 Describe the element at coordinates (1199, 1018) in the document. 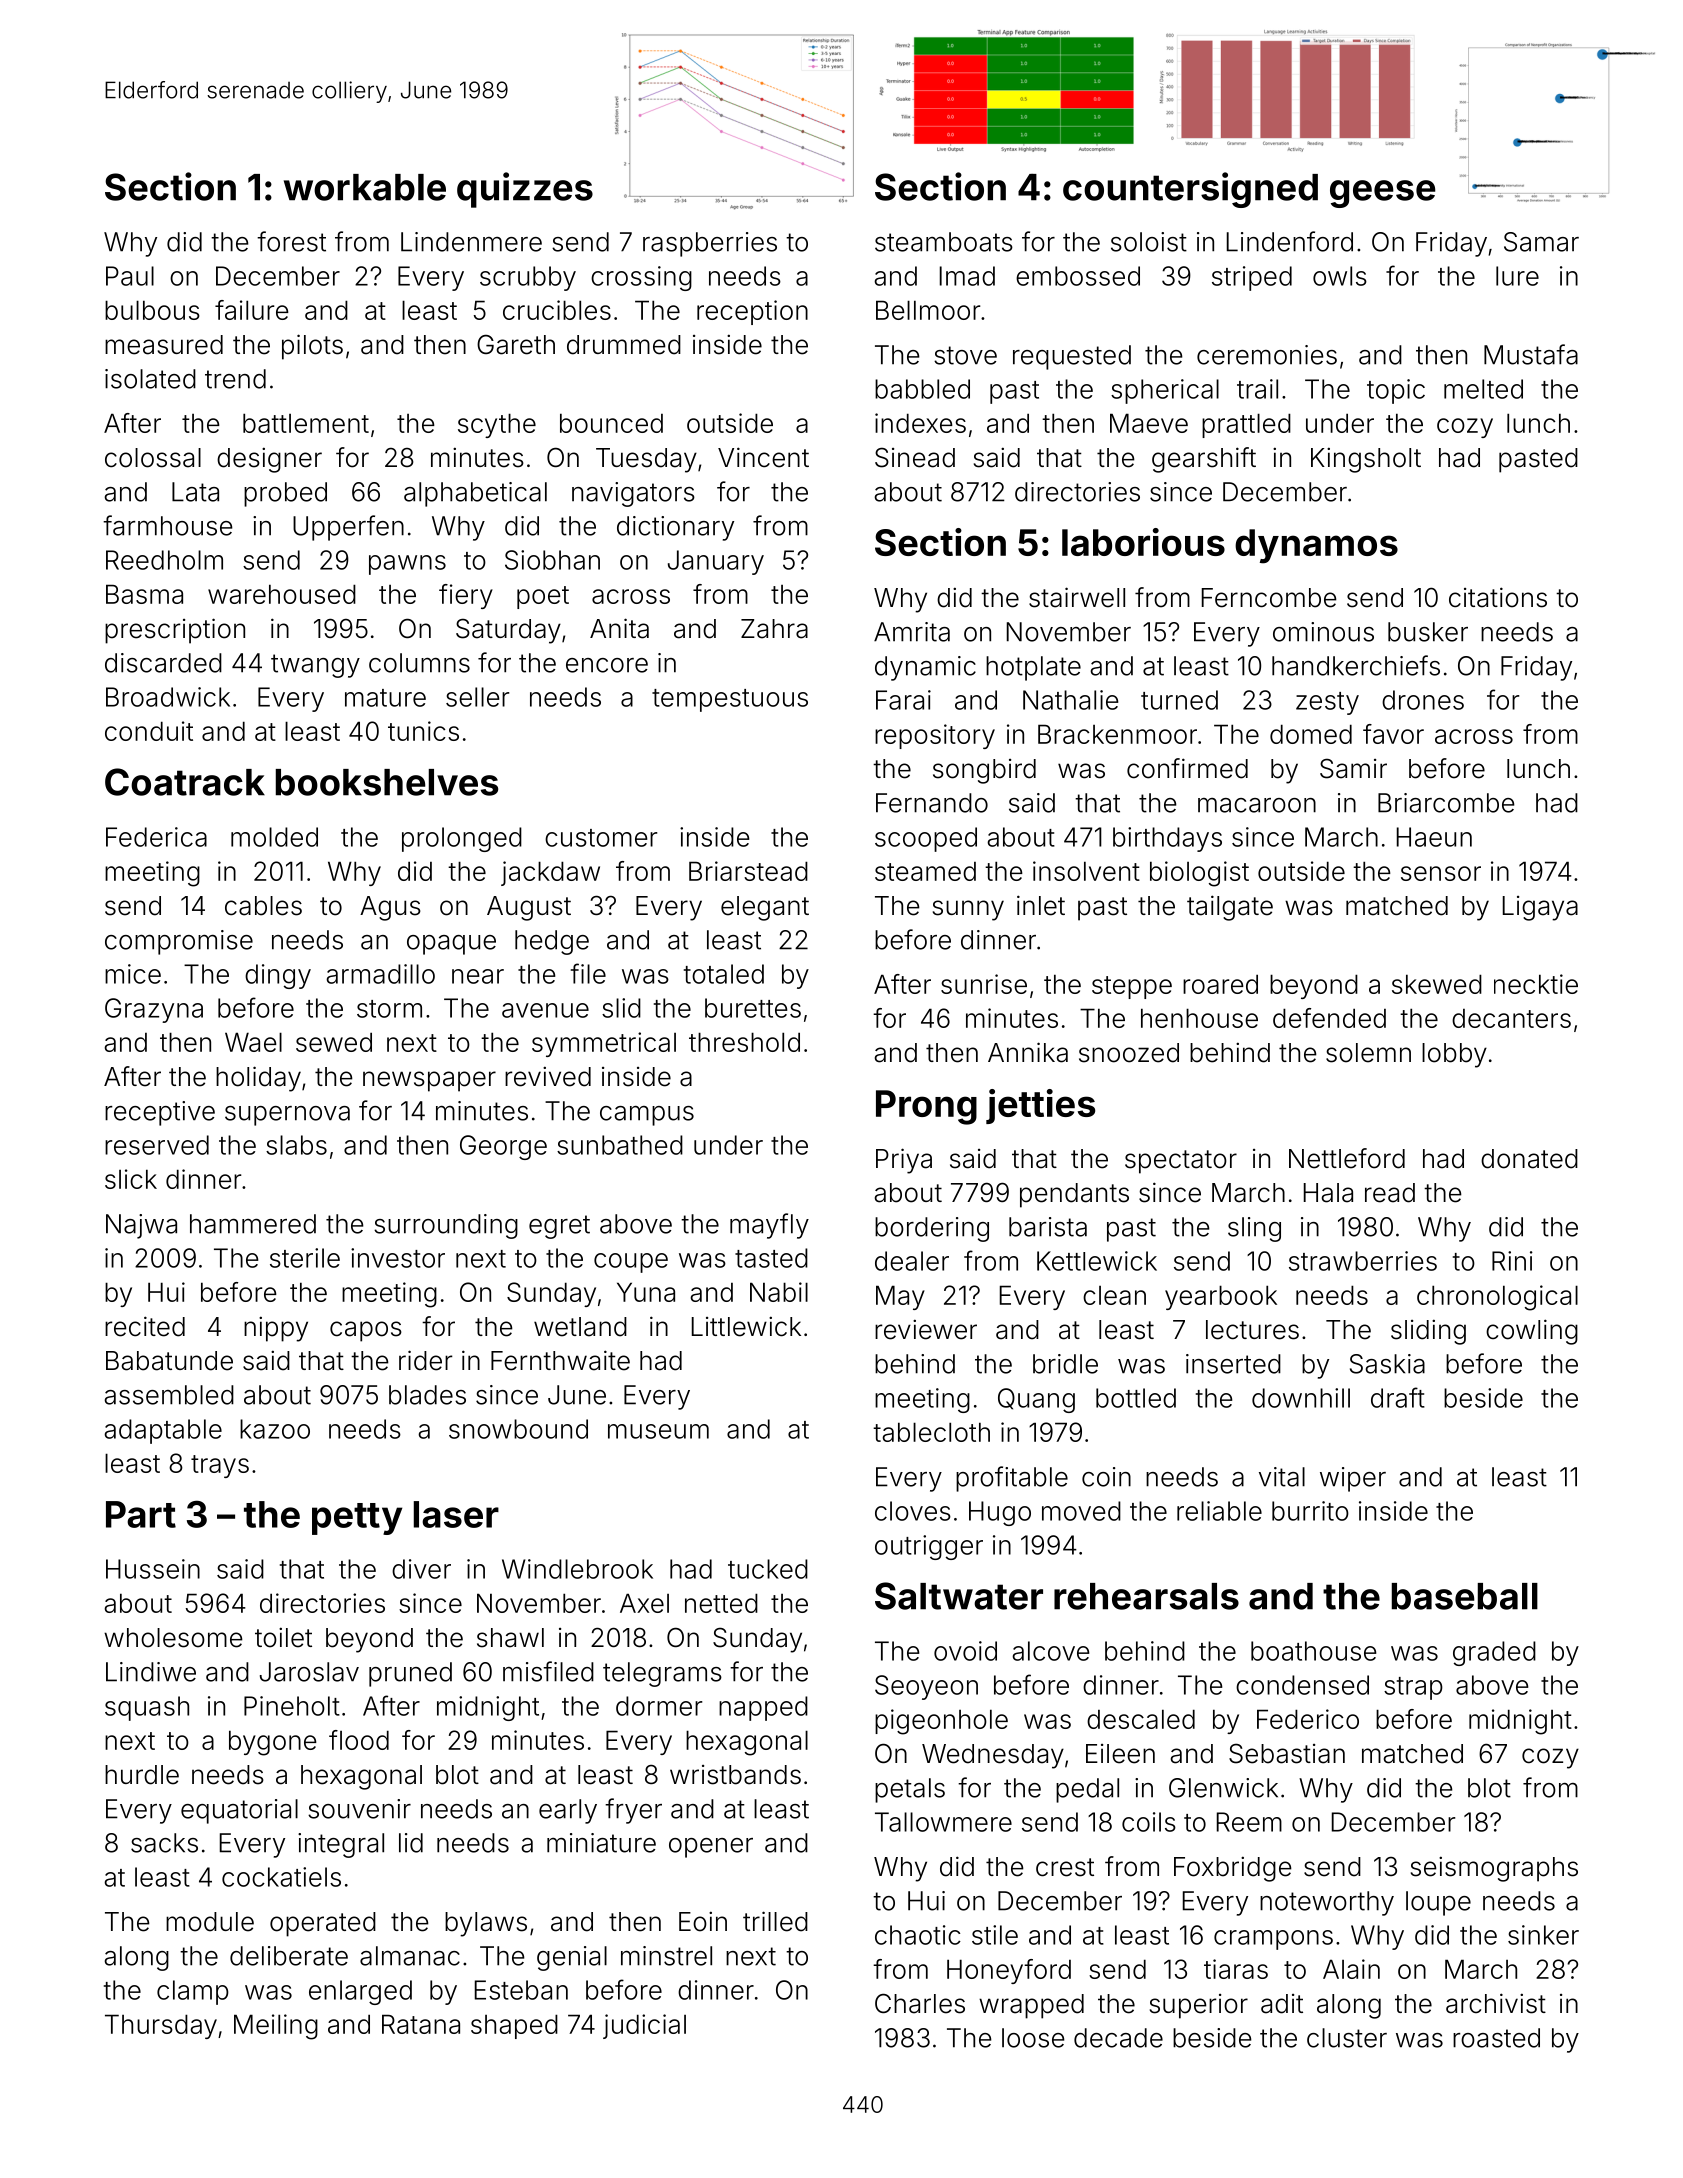

I see `henhouse` at that location.
